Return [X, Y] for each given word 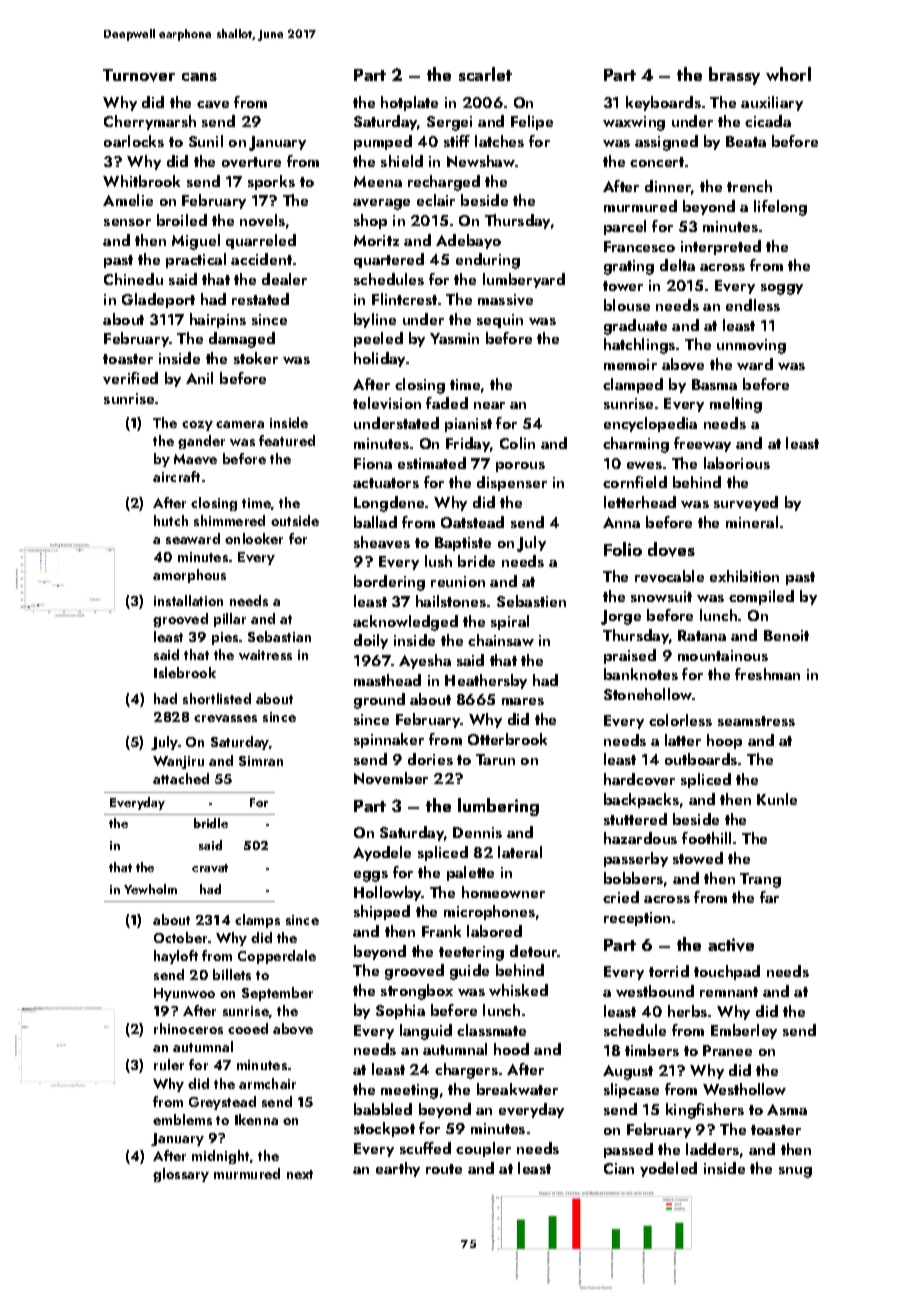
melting [736, 405]
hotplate [409, 103]
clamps [257, 921]
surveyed [746, 503]
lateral [520, 852]
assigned [666, 143]
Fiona [373, 463]
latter [683, 740]
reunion [458, 581]
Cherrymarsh [150, 122]
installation [188, 600]
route [444, 1169]
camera [240, 424]
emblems [182, 1119]
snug [795, 1172]
